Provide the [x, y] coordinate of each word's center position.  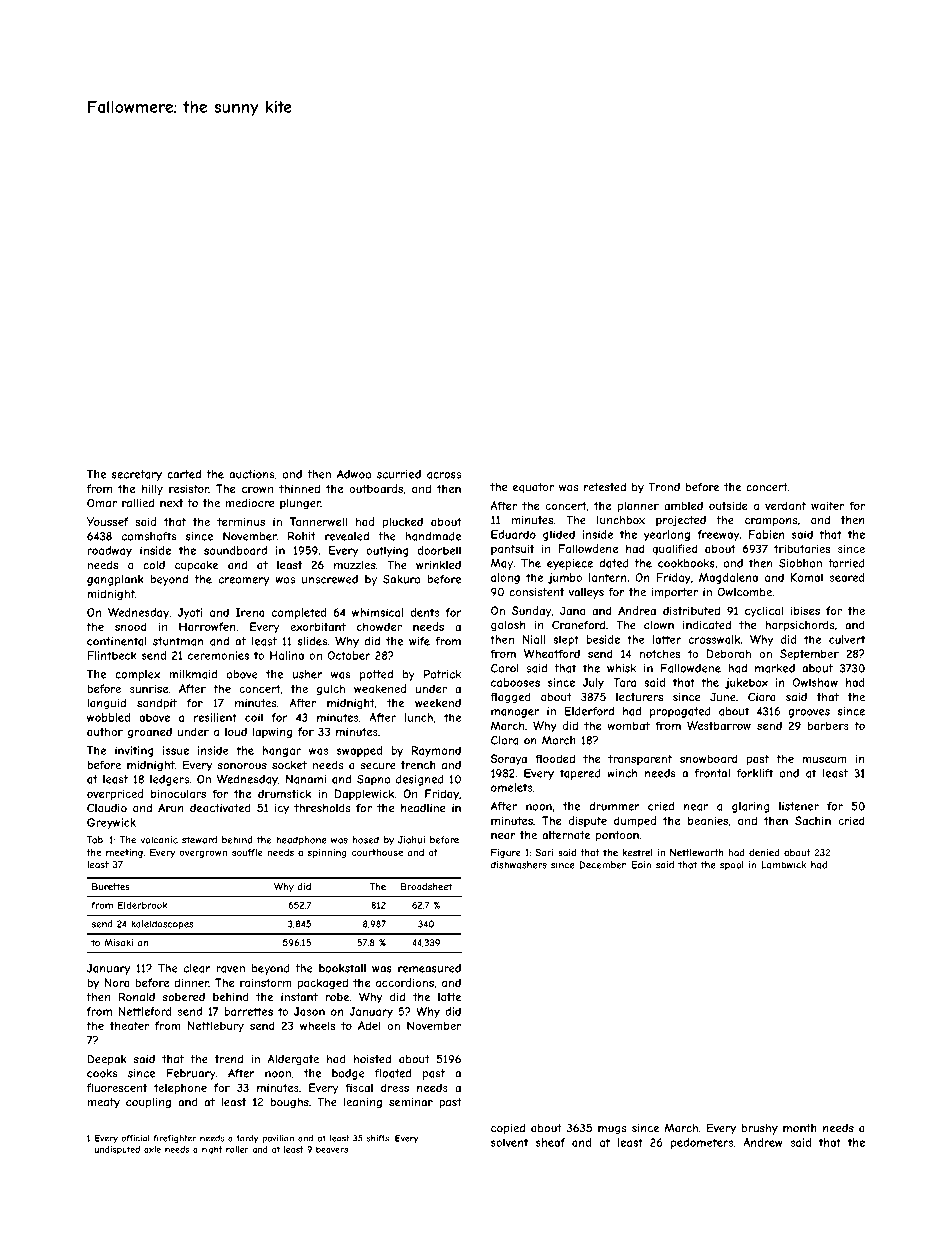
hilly [152, 489]
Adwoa [354, 474]
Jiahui [411, 840]
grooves [809, 713]
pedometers [702, 1143]
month [800, 1128]
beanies [708, 820]
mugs [612, 1130]
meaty [103, 1103]
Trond [664, 487]
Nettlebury [216, 1026]
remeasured [429, 968]
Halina [287, 655]
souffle [247, 852]
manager [515, 713]
